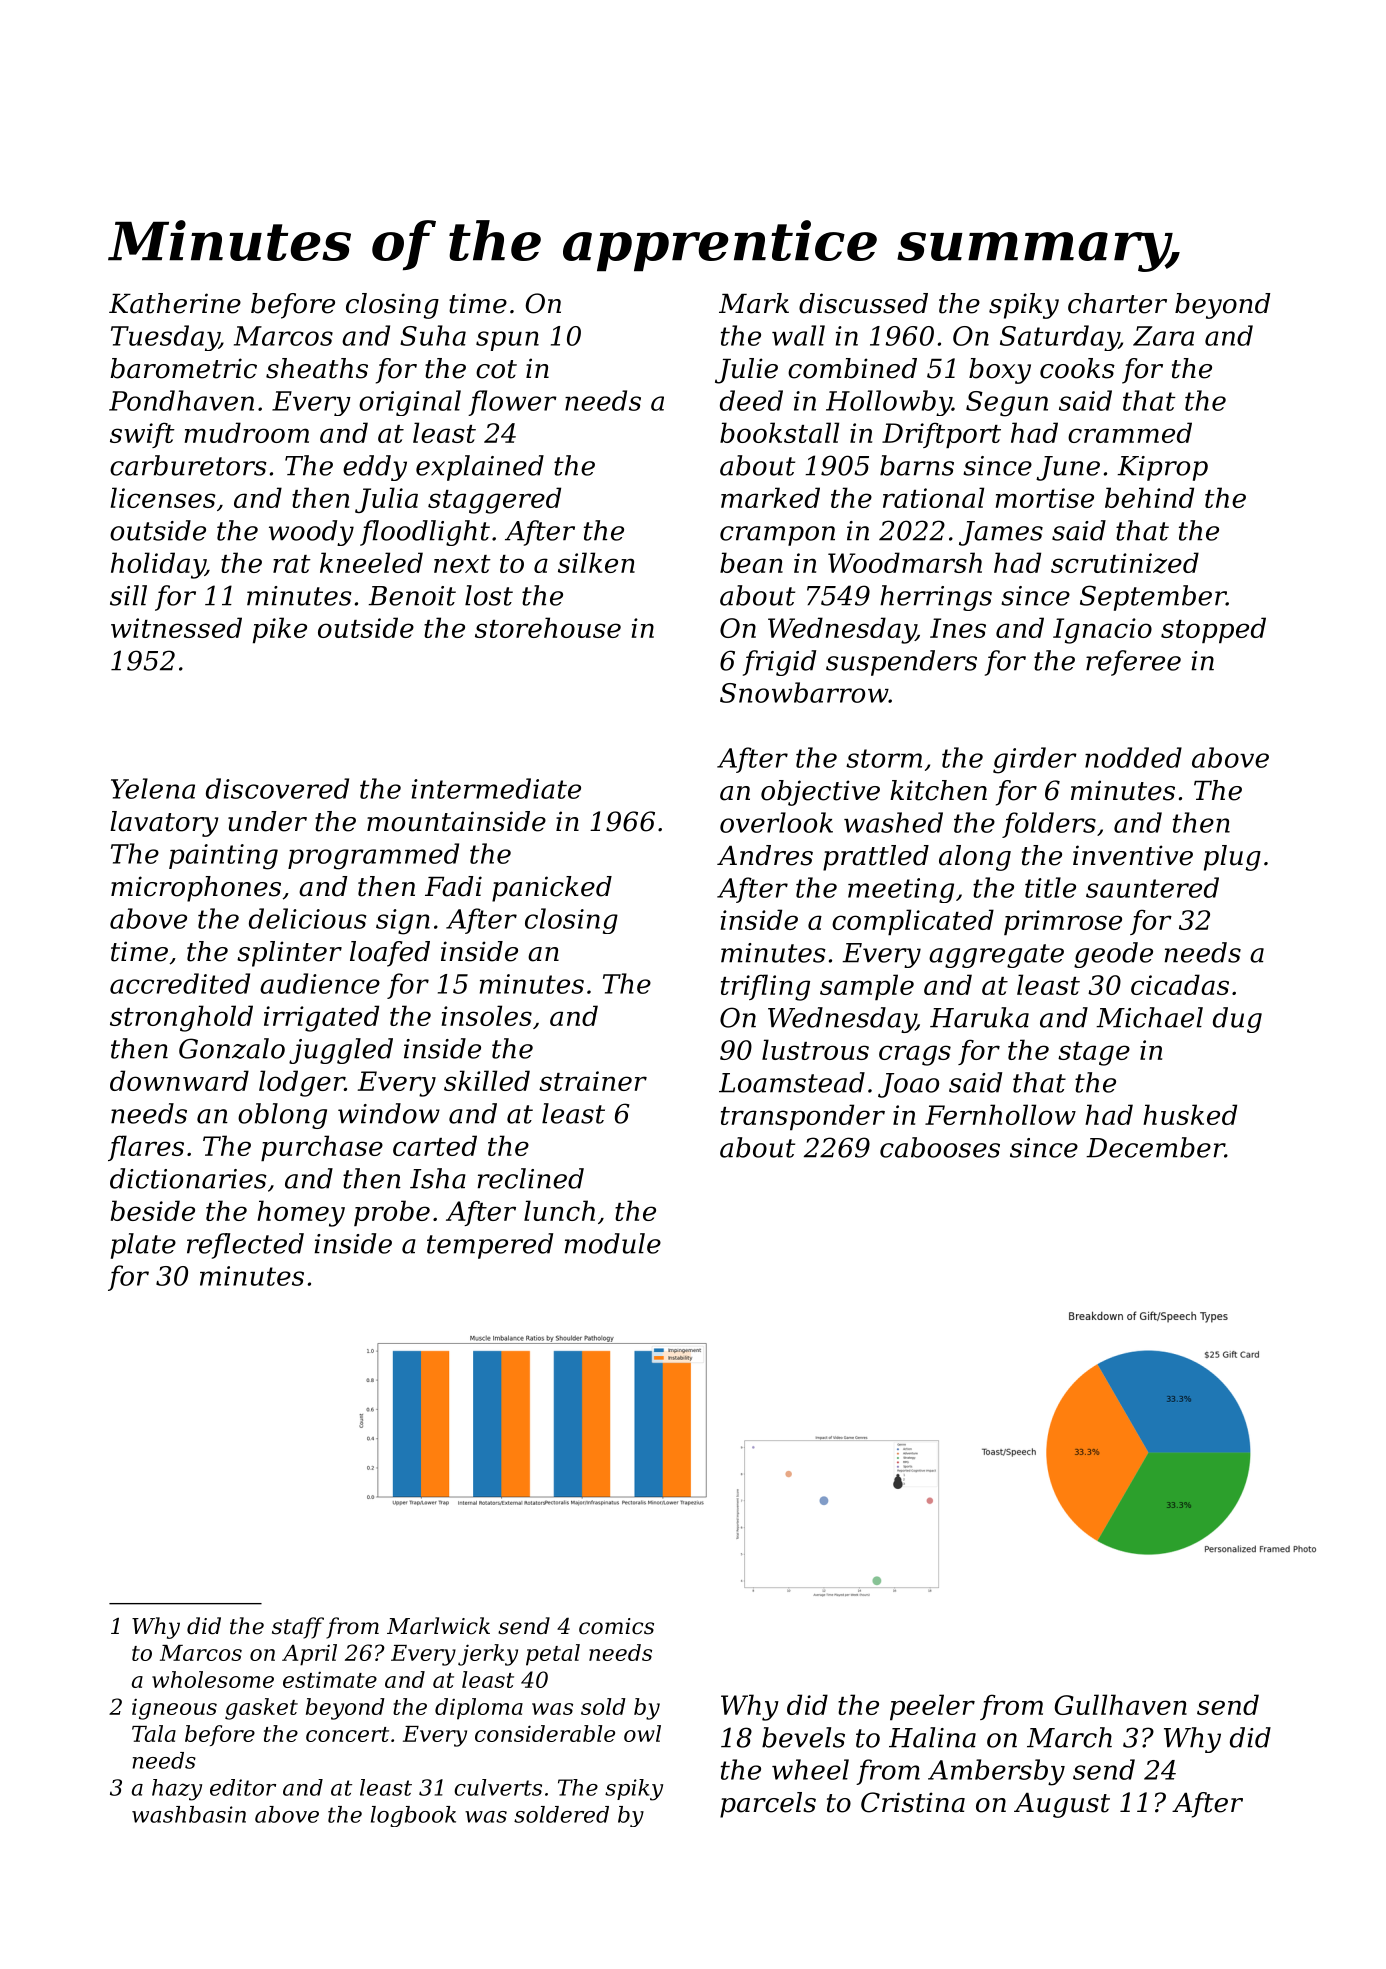  I want to click on editor, so click(243, 1787).
